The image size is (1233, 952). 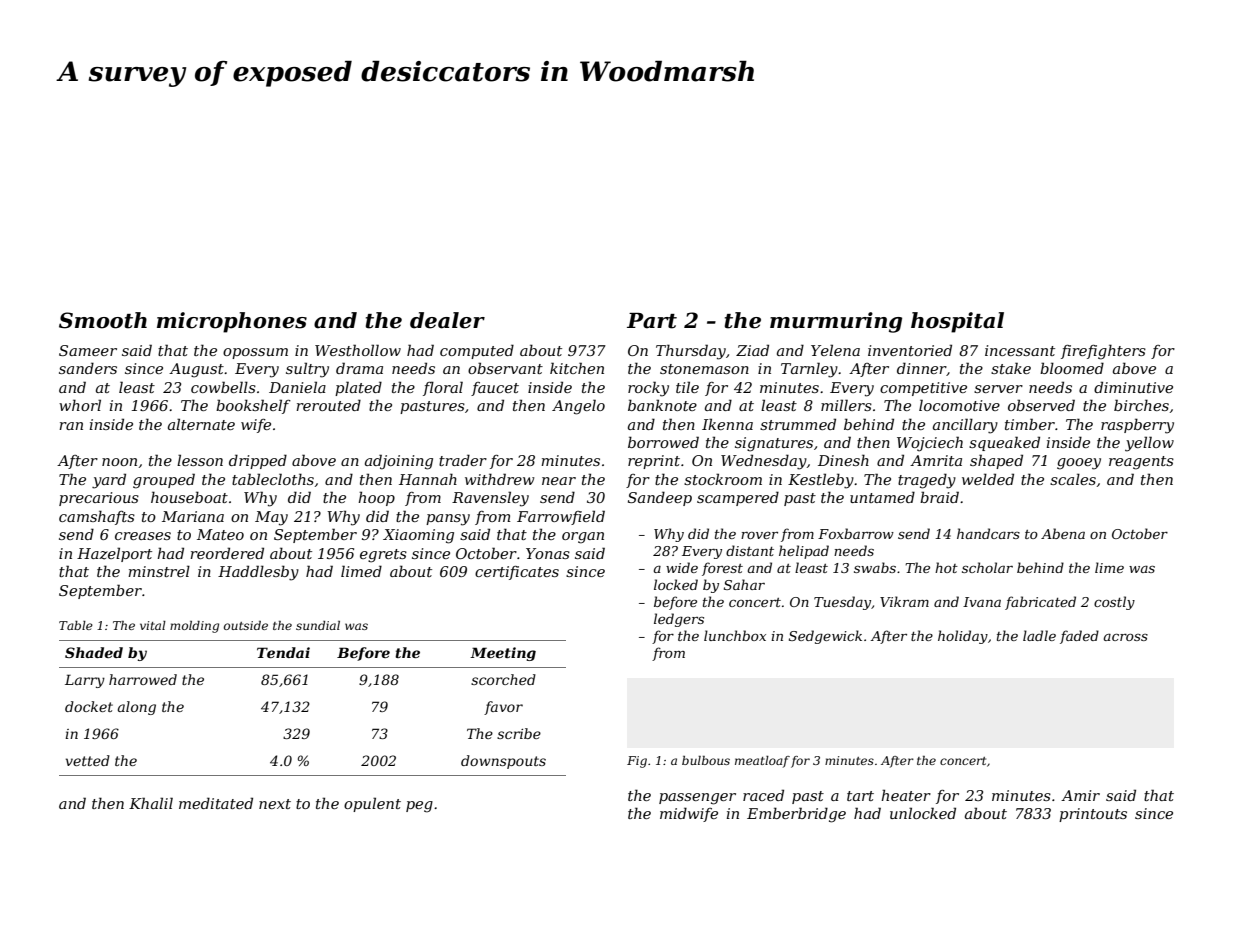 What do you see at coordinates (477, 351) in the screenshot?
I see `computed` at bounding box center [477, 351].
